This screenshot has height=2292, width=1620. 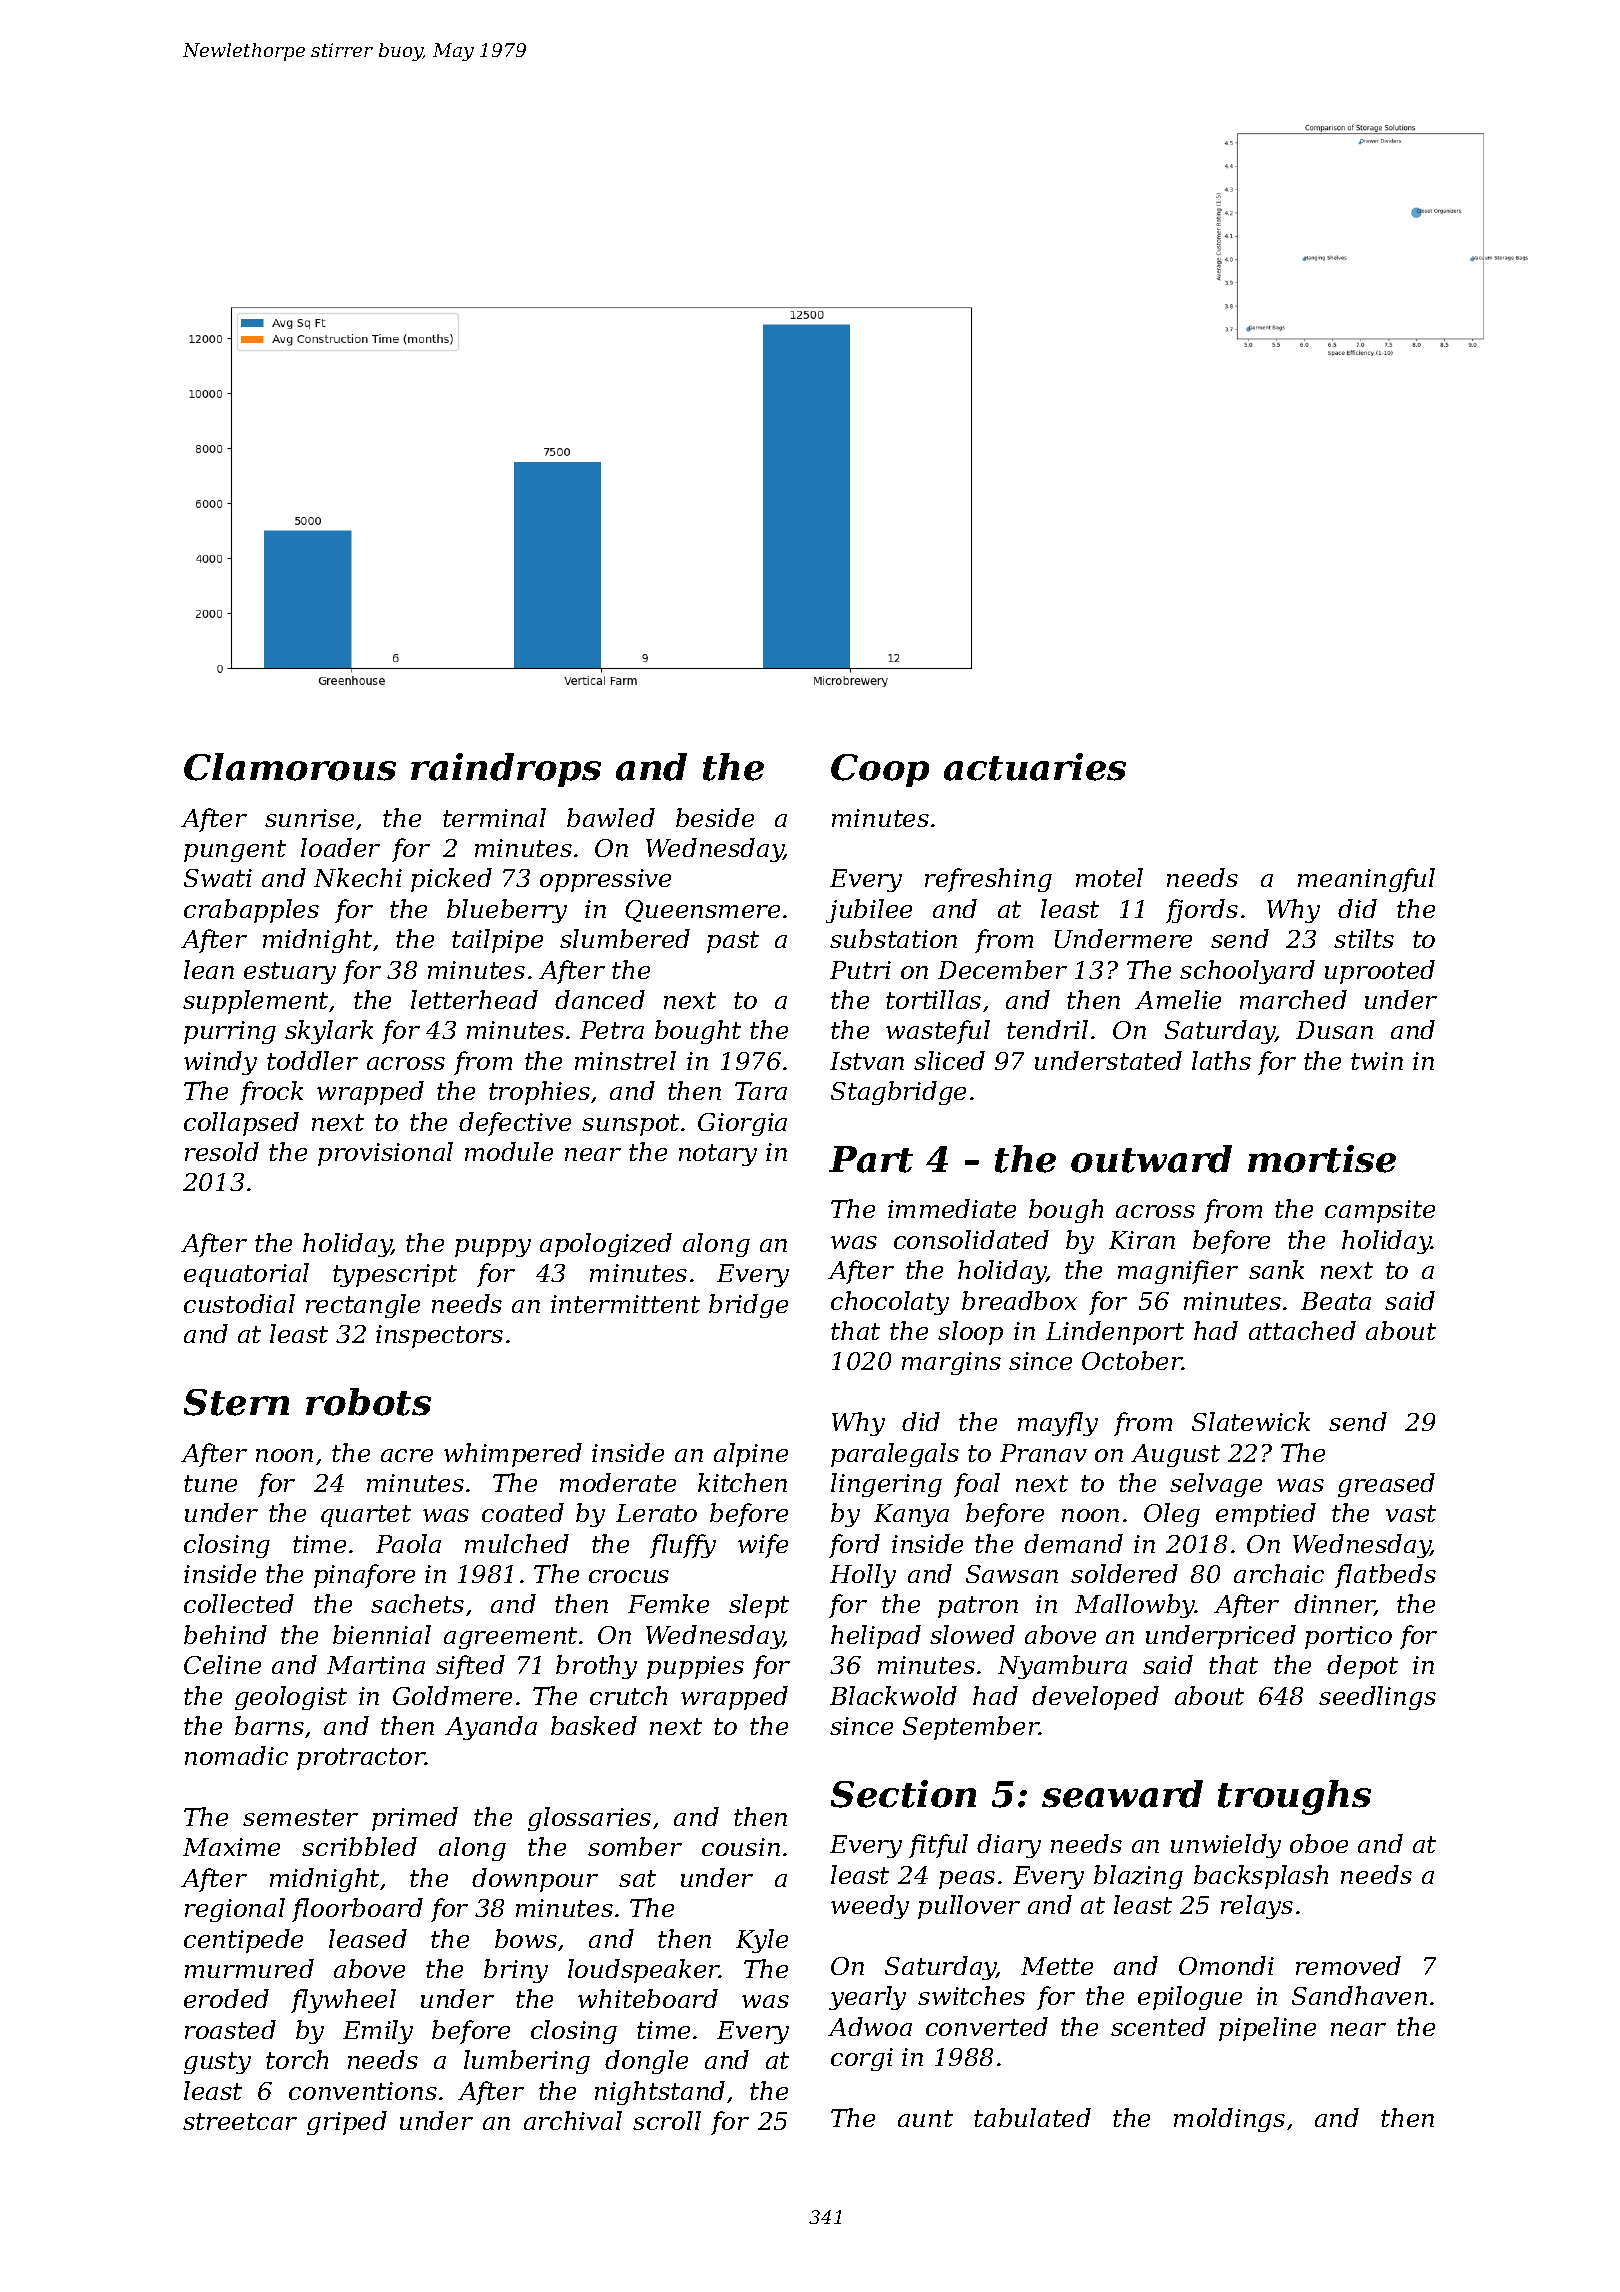 What do you see at coordinates (1035, 767) in the screenshot?
I see `actuaries` at bounding box center [1035, 767].
